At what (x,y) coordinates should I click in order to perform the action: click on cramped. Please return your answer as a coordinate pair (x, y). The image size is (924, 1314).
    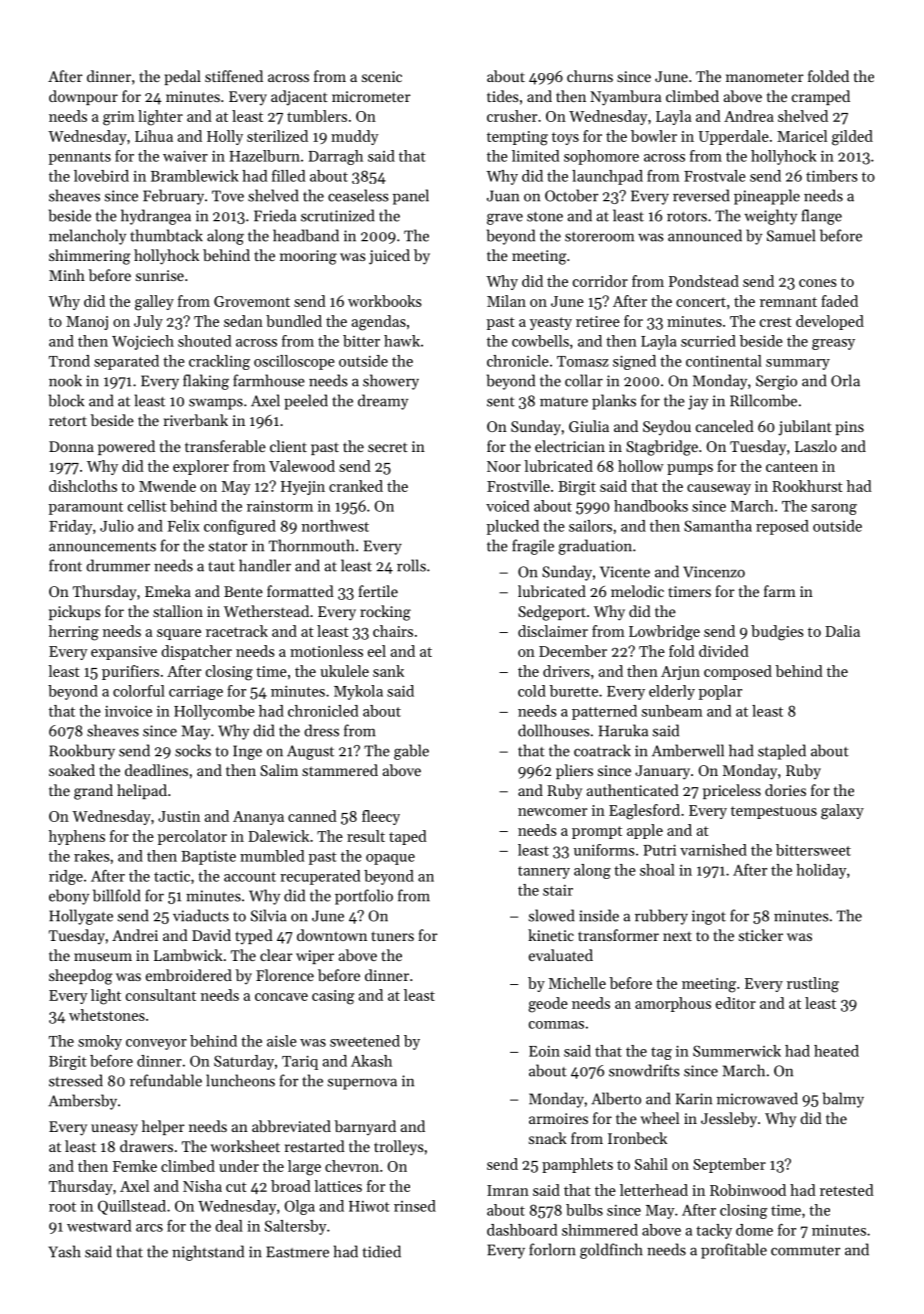
    Looking at the image, I should click on (821, 97).
